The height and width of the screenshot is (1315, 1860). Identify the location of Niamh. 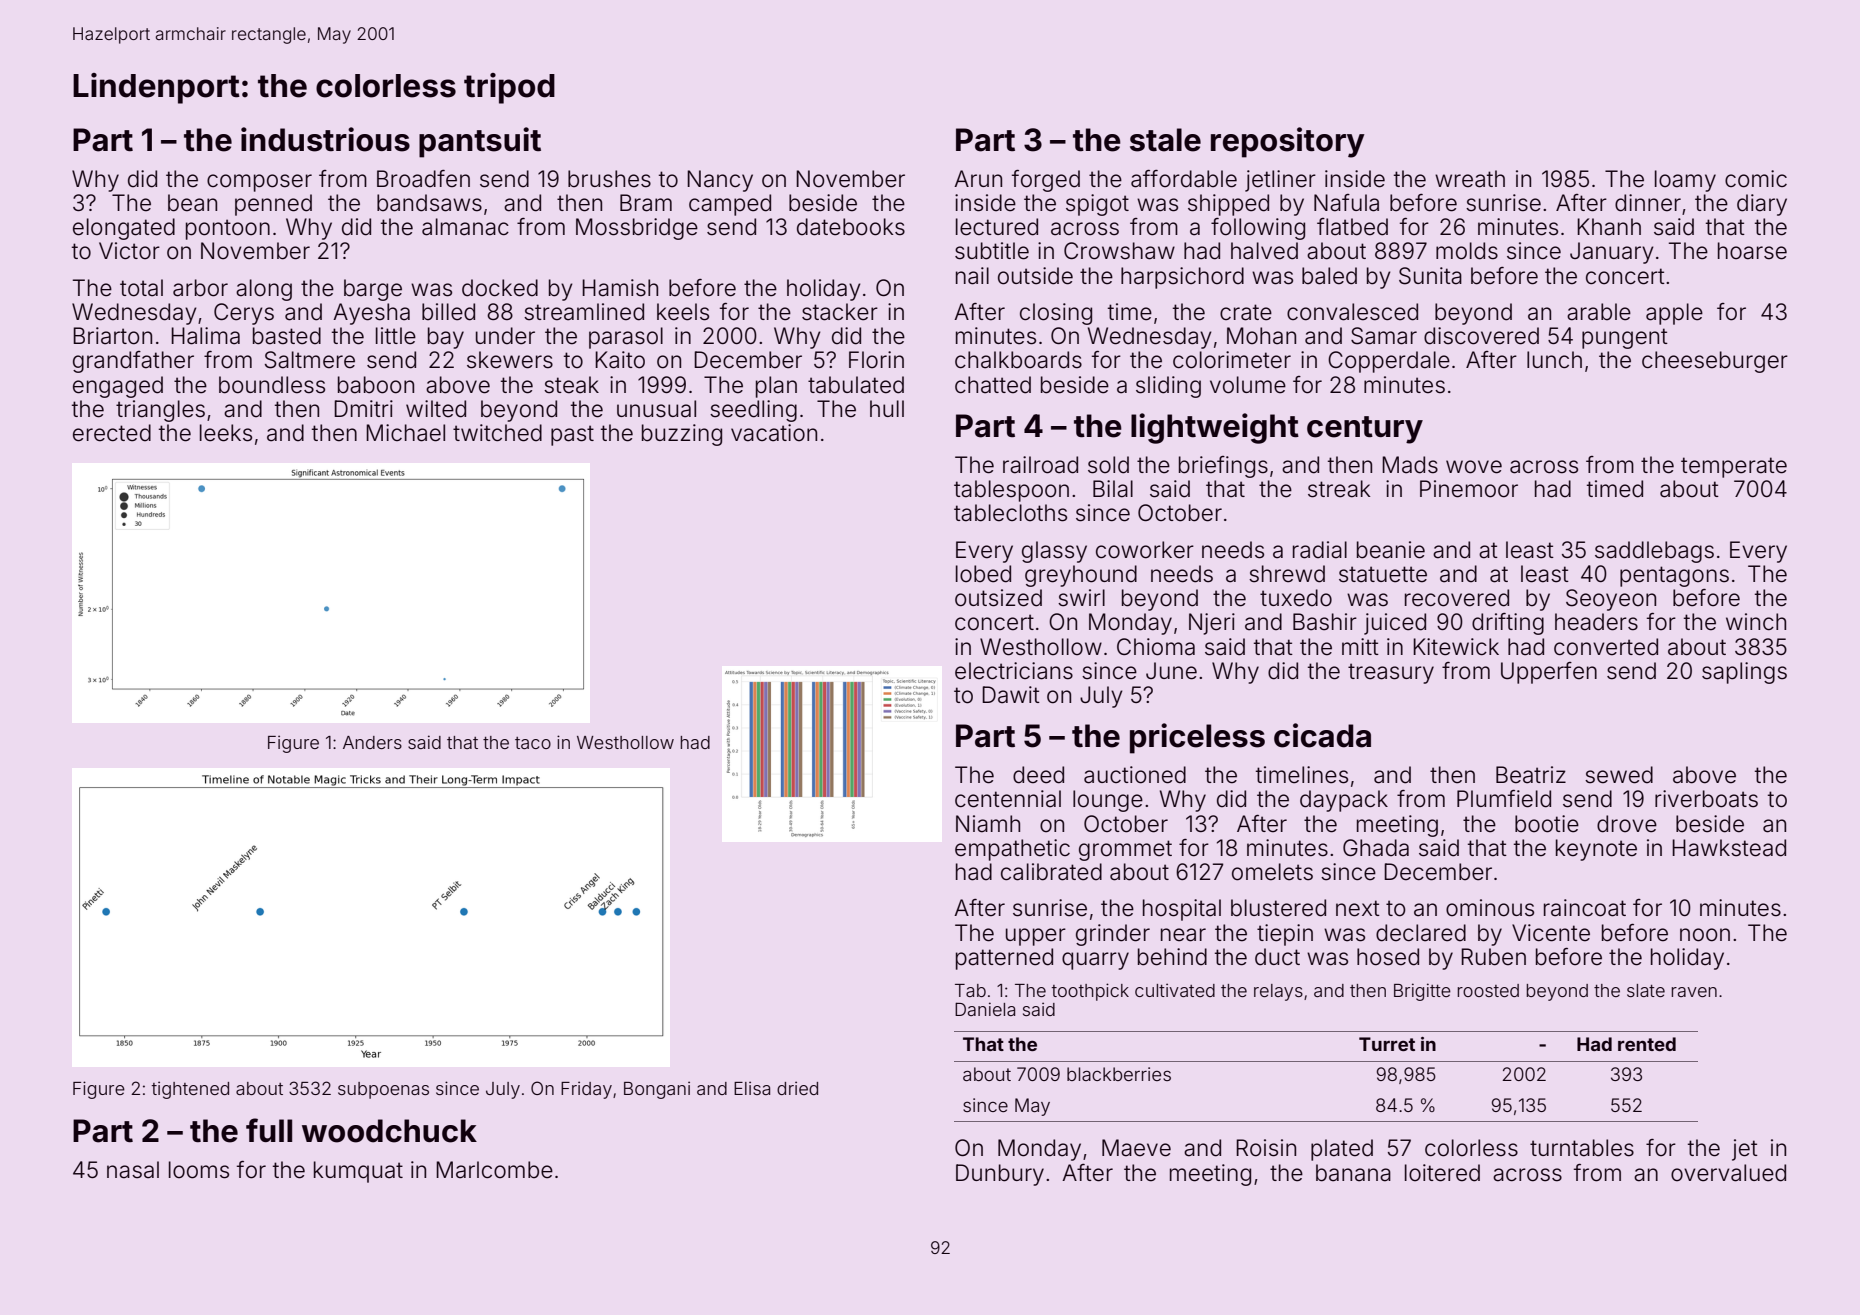
(988, 824).
